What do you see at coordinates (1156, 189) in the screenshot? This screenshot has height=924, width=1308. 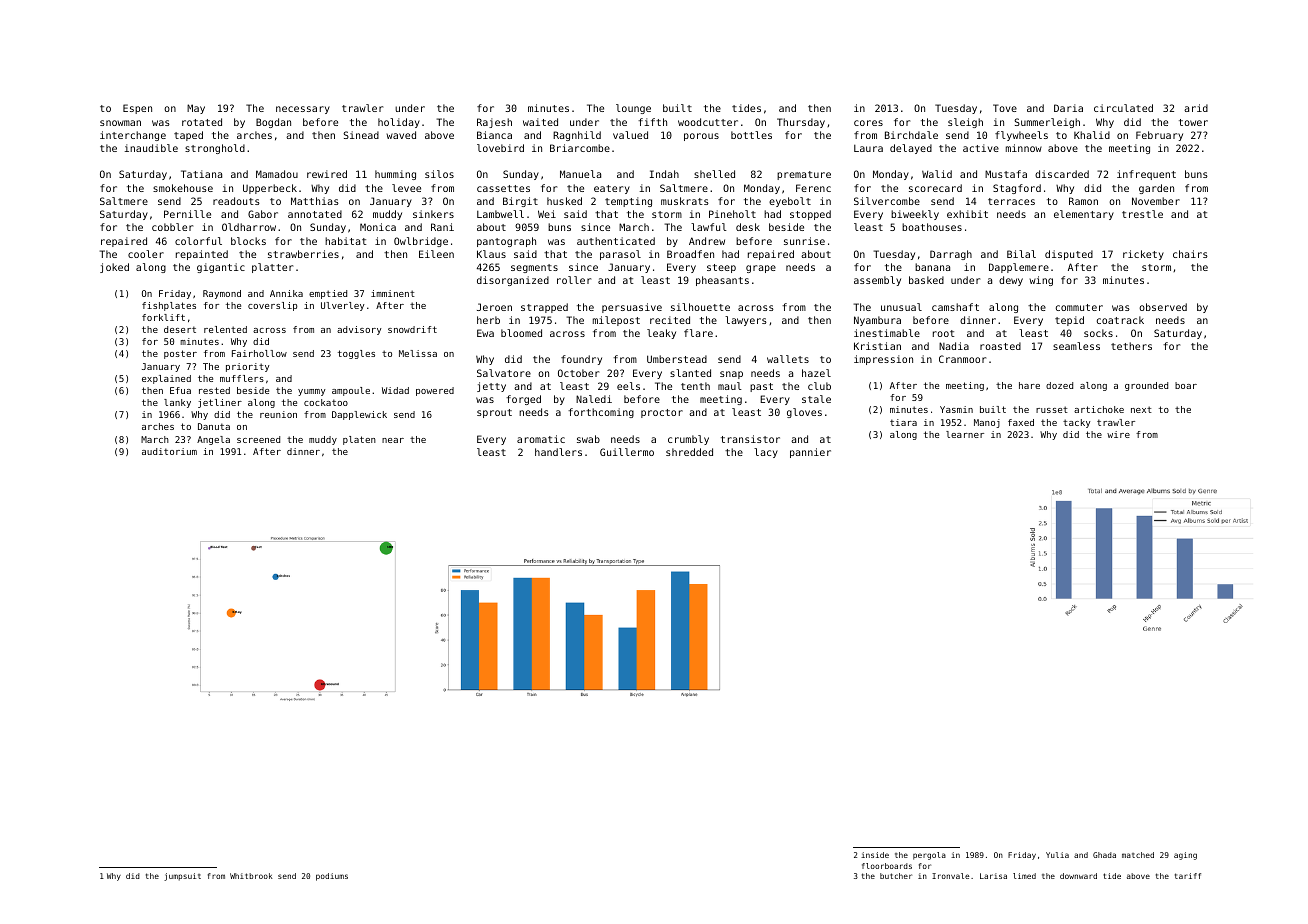 I see `garden` at bounding box center [1156, 189].
